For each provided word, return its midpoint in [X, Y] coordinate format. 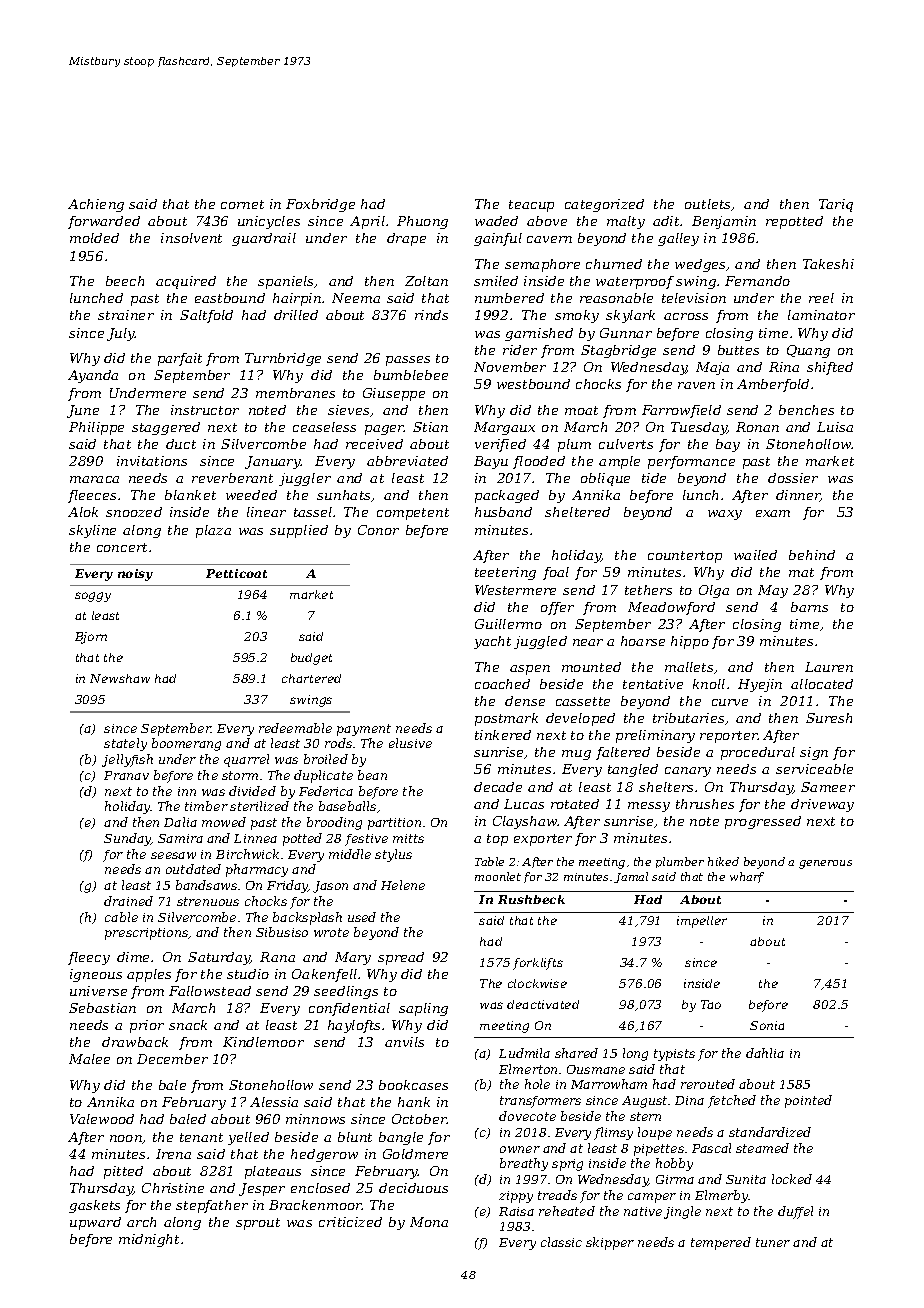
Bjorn [91, 638]
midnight [149, 1240]
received [374, 444]
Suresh [829, 718]
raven [696, 385]
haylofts [354, 1026]
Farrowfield [681, 411]
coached [502, 684]
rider [520, 350]
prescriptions [146, 934]
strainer [126, 315]
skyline [92, 531]
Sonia [767, 1025]
